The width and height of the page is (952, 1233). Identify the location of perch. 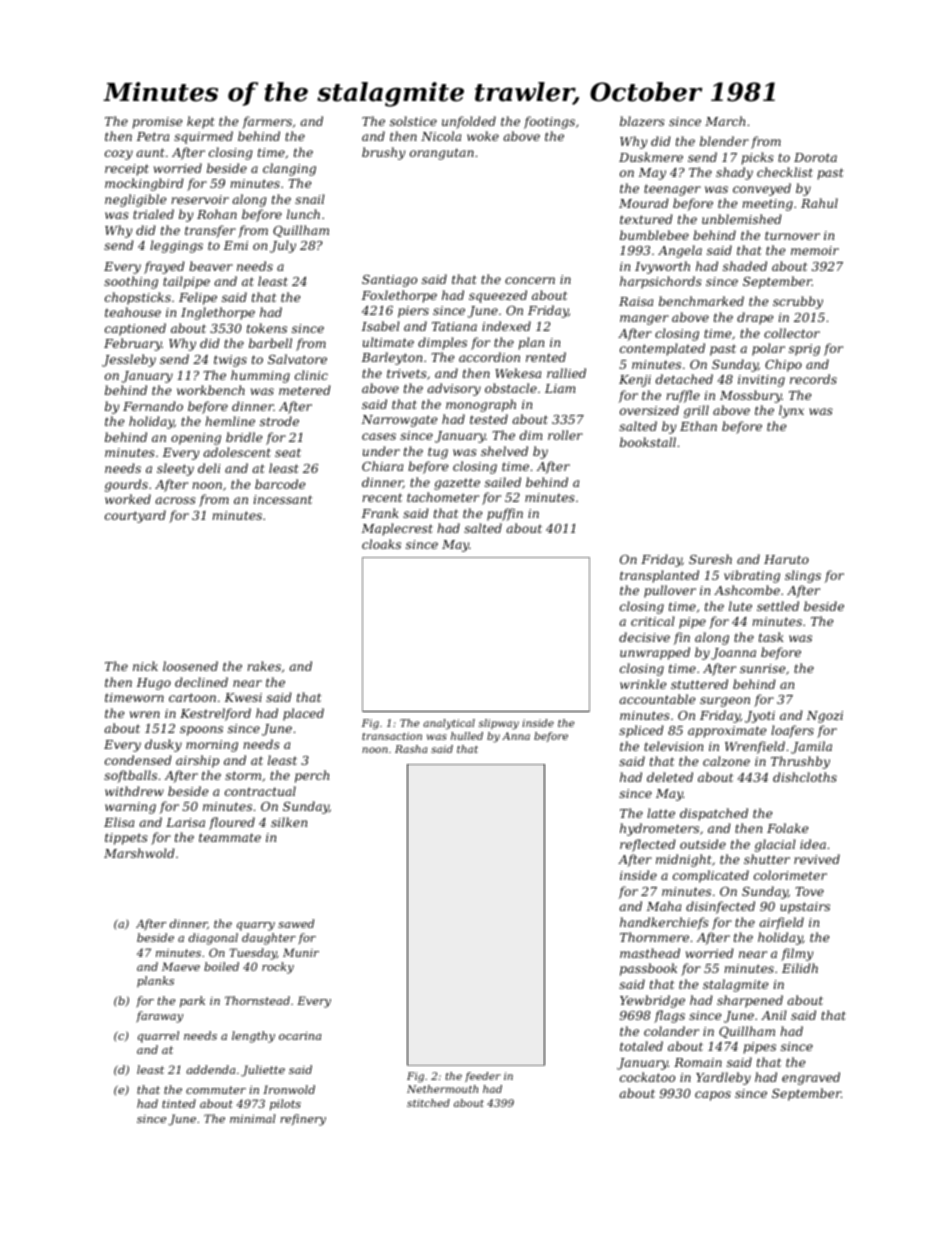
(312, 776).
